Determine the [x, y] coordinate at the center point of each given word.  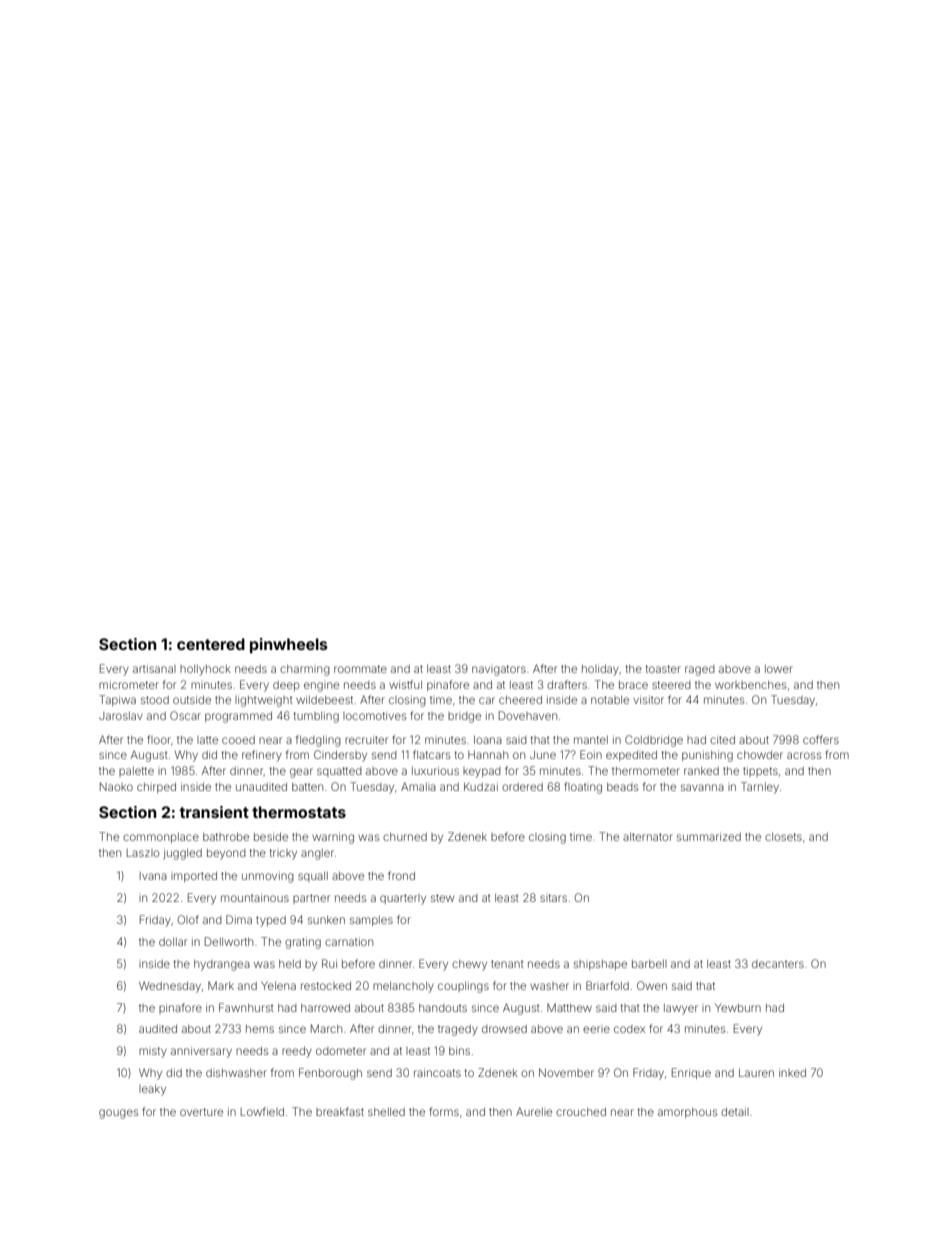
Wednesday [170, 987]
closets [783, 837]
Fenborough [330, 1074]
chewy [469, 965]
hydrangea [222, 965]
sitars [553, 898]
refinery [262, 756]
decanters [778, 964]
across [804, 755]
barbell [649, 964]
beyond [226, 854]
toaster [663, 669]
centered [211, 644]
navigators [499, 670]
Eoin [591, 754]
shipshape [600, 965]
